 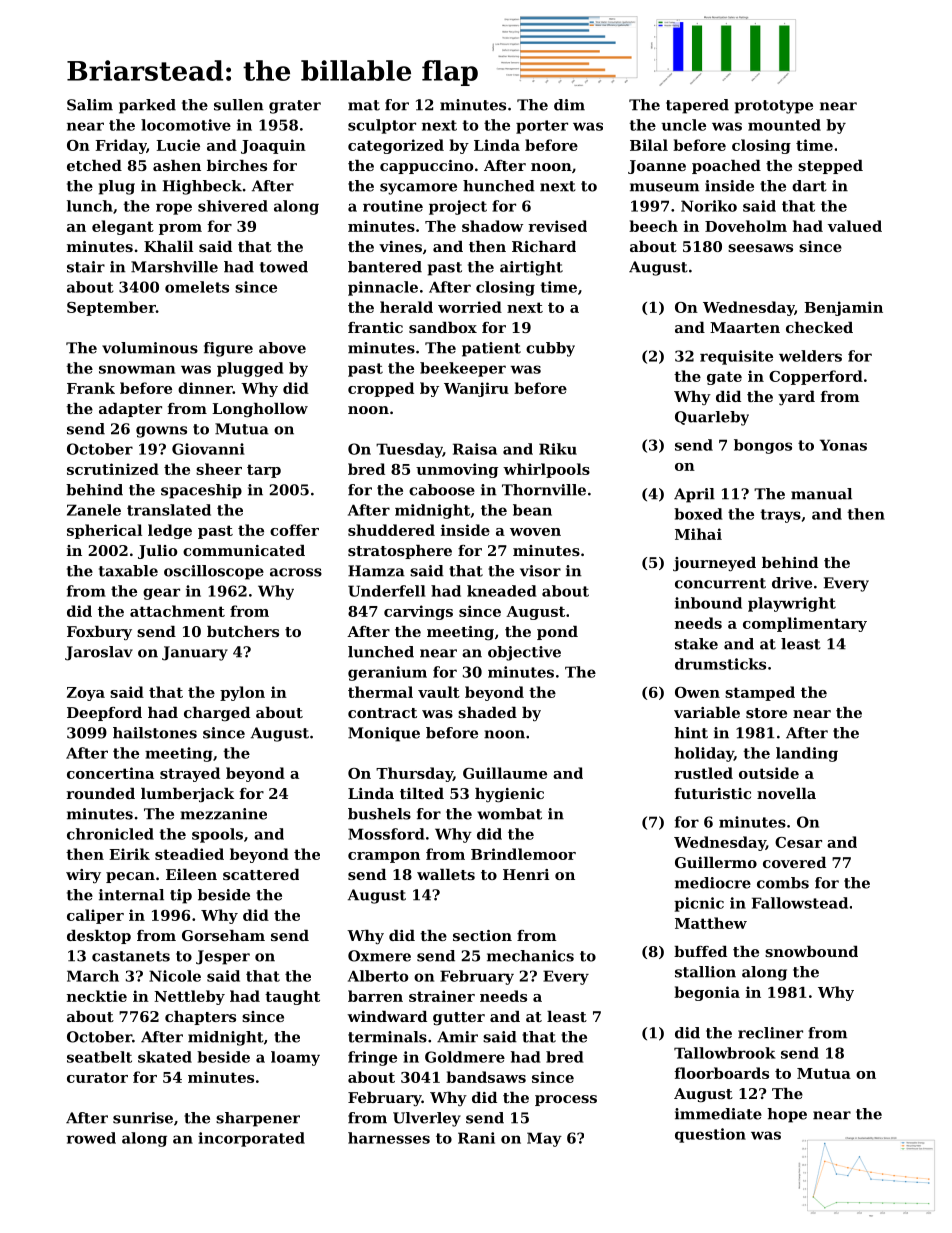 What do you see at coordinates (550, 349) in the screenshot?
I see `cubby` at bounding box center [550, 349].
